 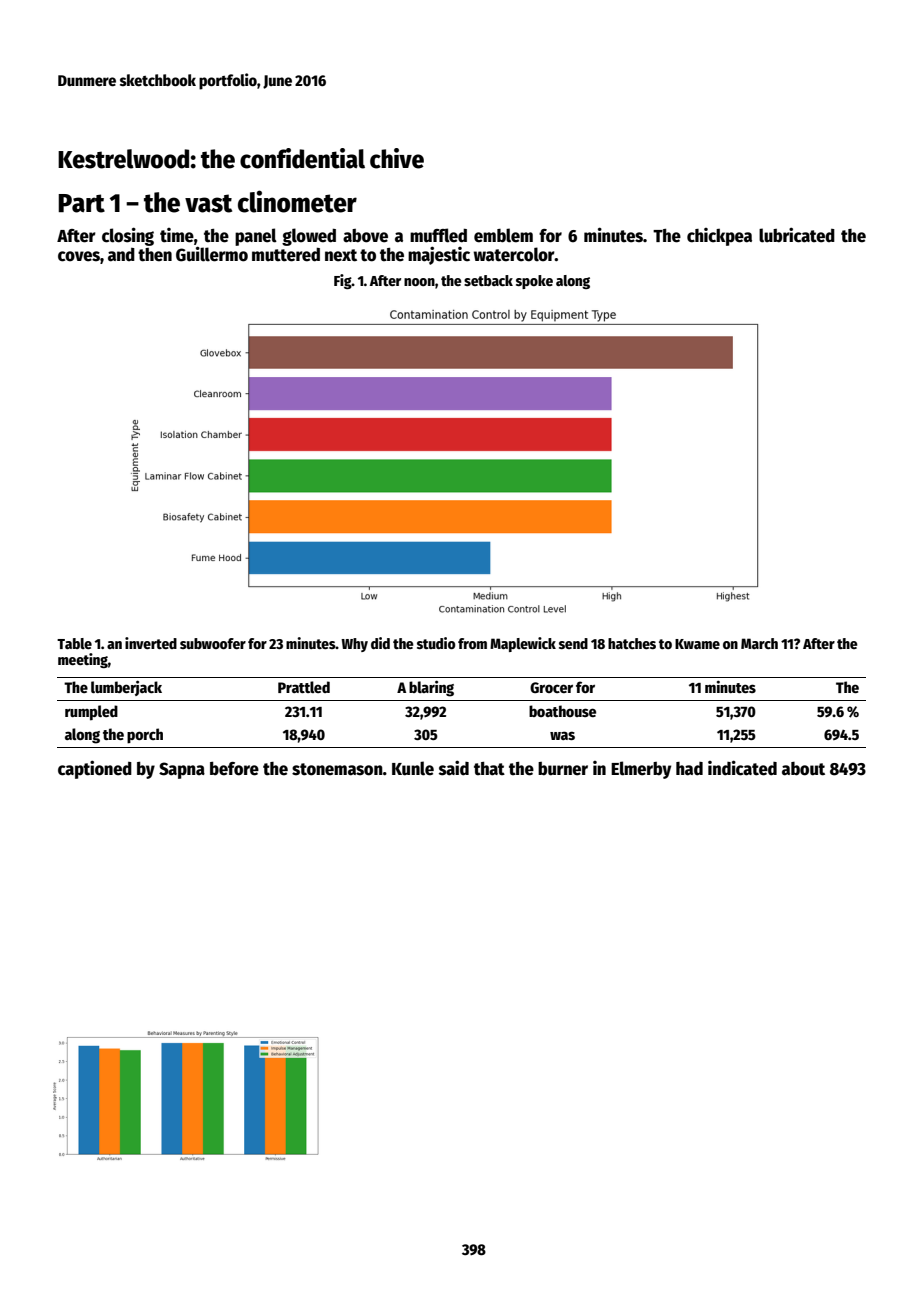 I want to click on spoke, so click(x=534, y=282).
